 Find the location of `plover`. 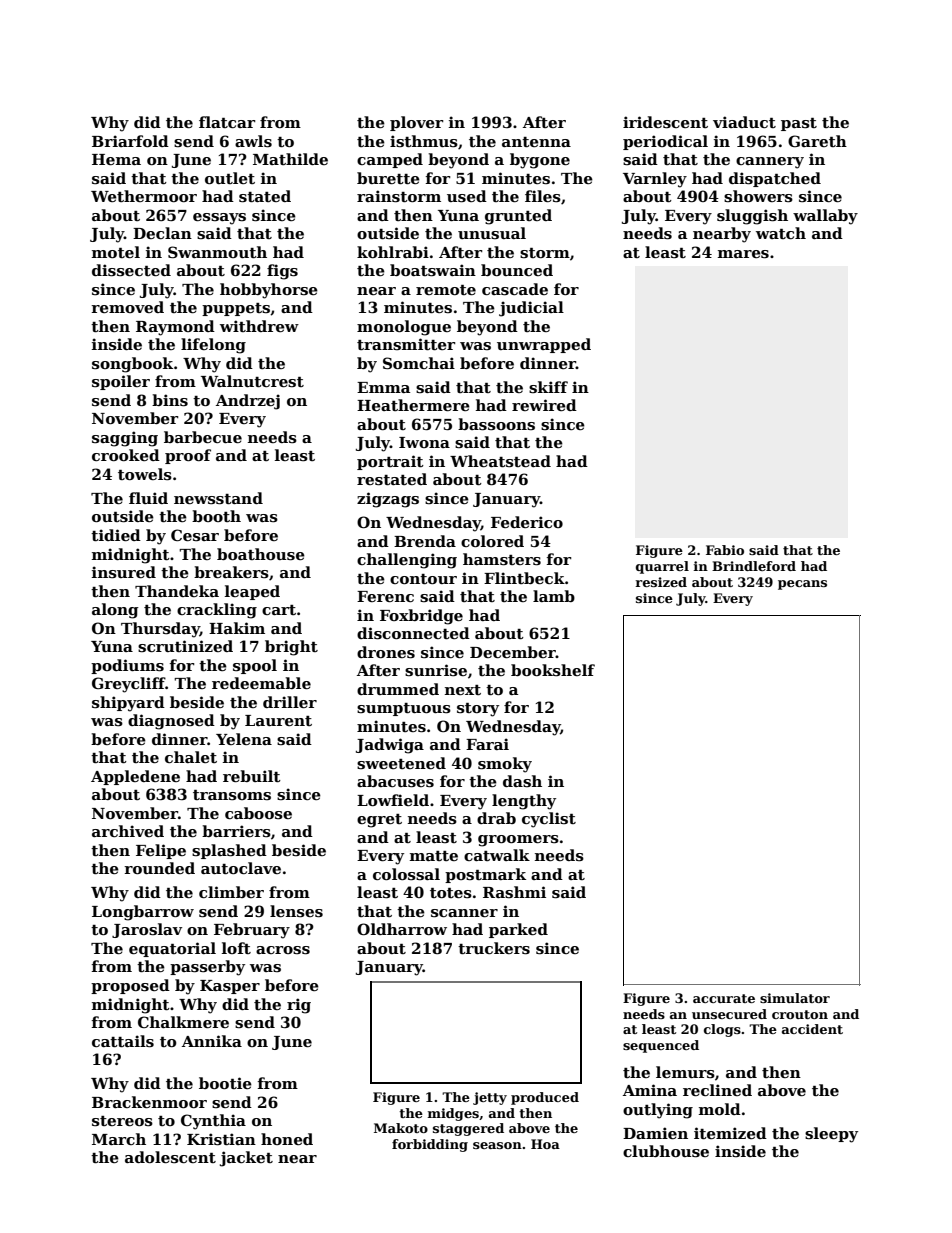

plover is located at coordinates (416, 123).
